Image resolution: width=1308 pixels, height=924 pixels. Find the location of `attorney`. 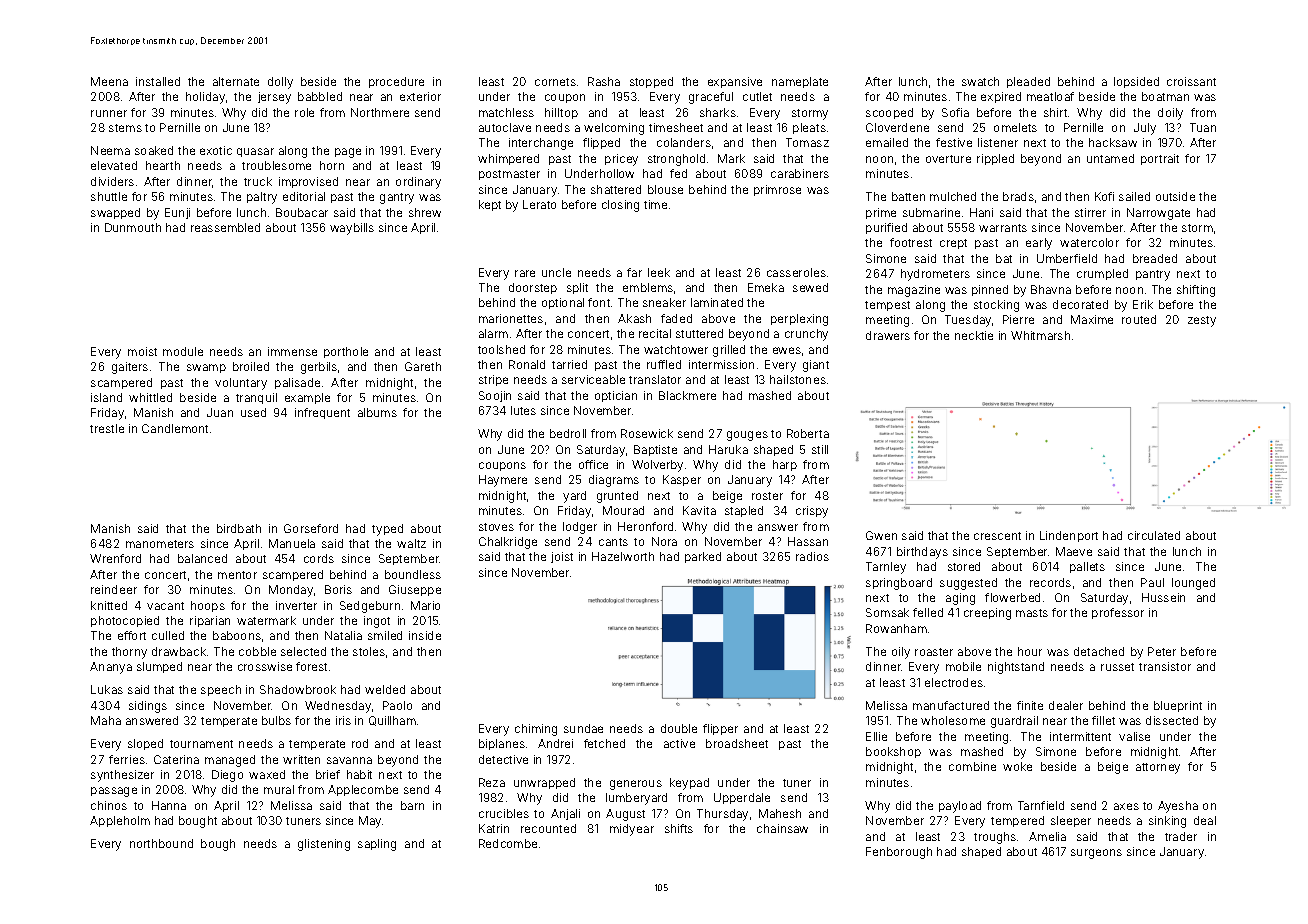

attorney is located at coordinates (1158, 768).
